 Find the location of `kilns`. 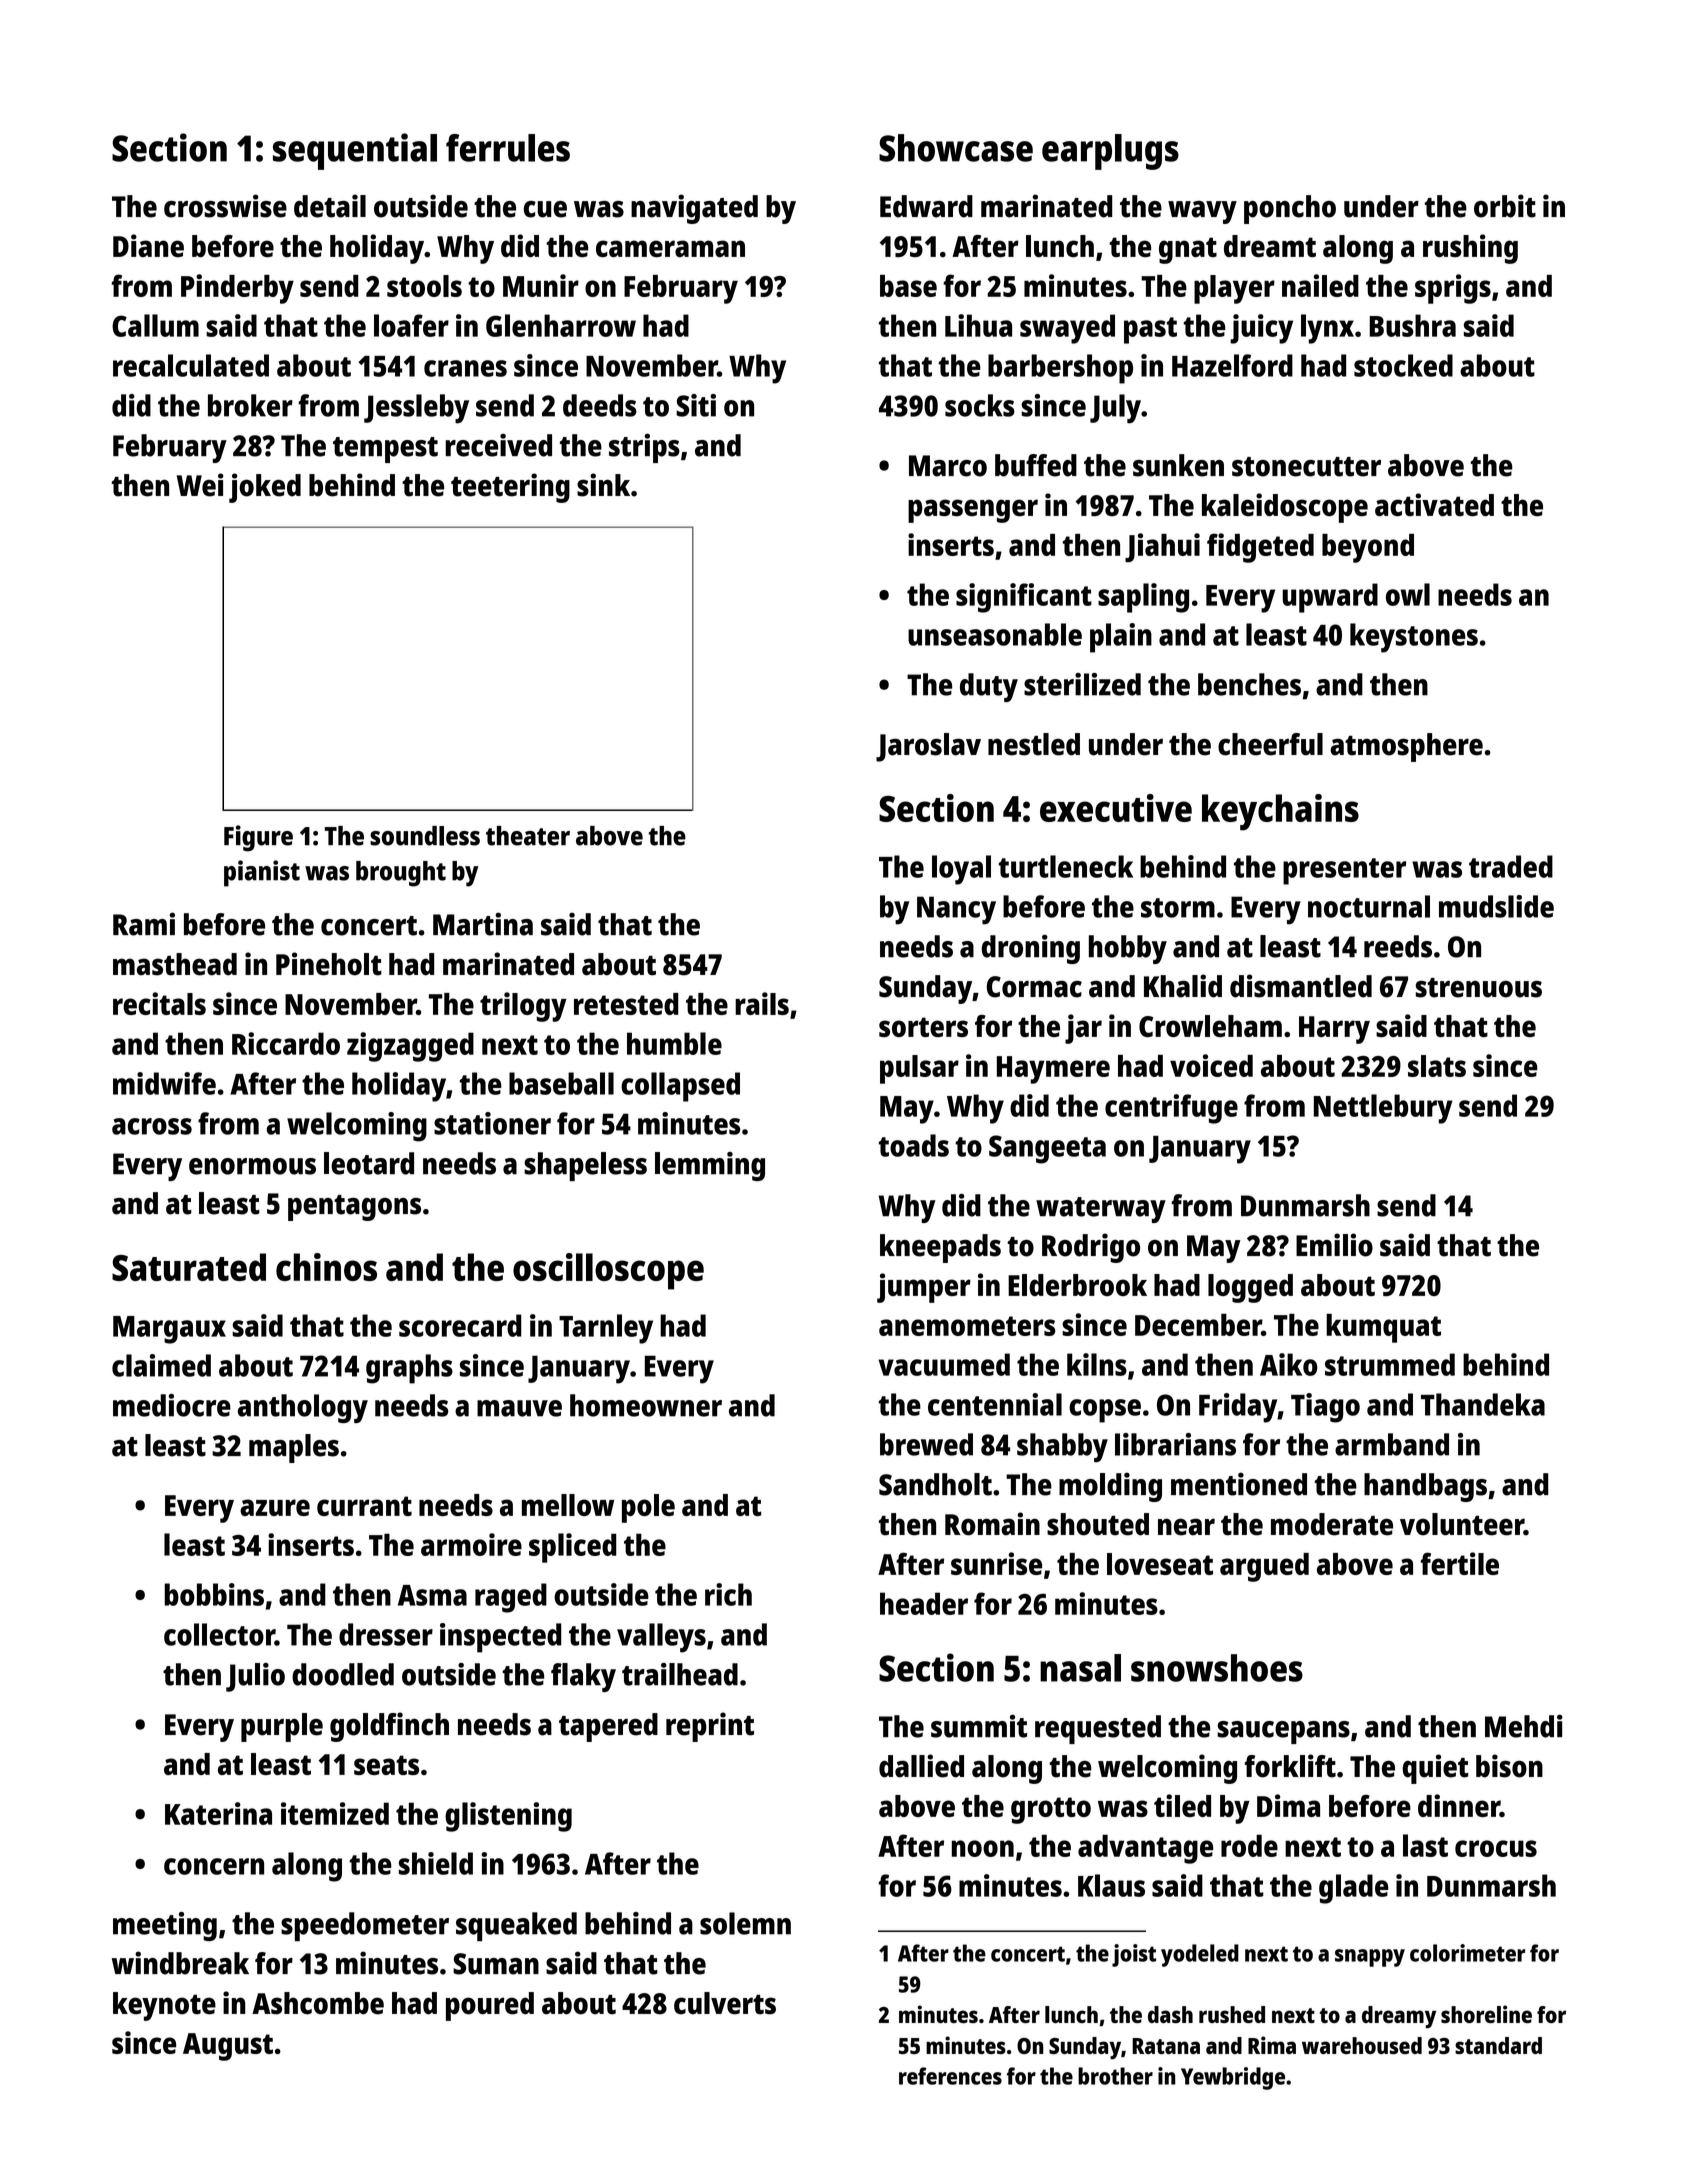

kilns is located at coordinates (1097, 1364).
